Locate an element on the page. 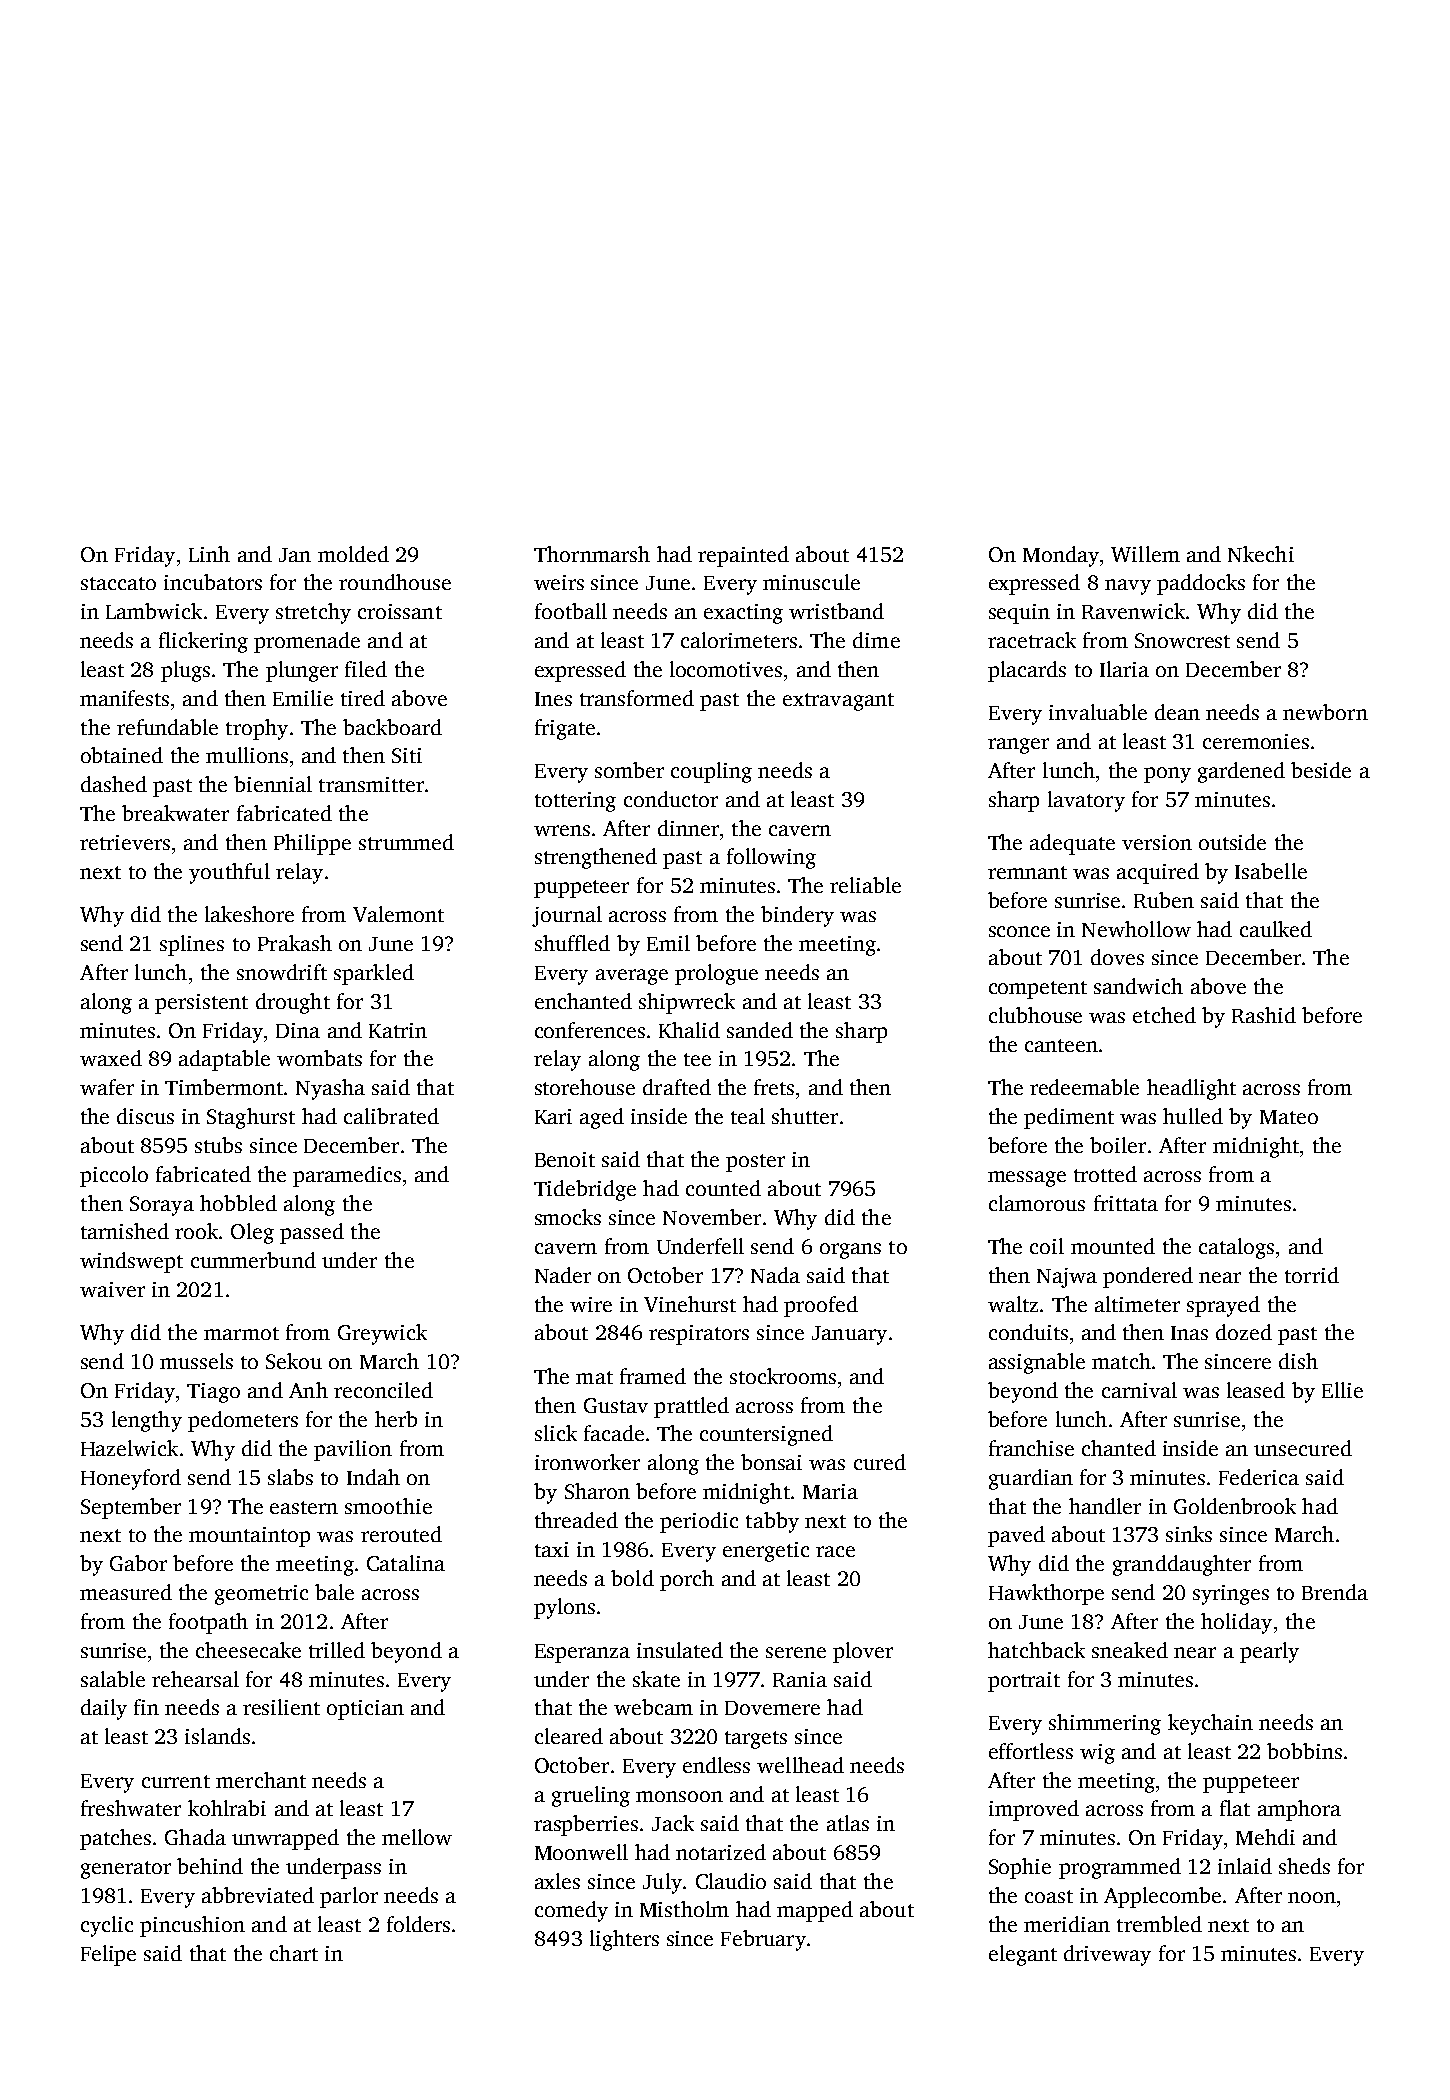 Image resolution: width=1450 pixels, height=2100 pixels. Felipe is located at coordinates (108, 1955).
